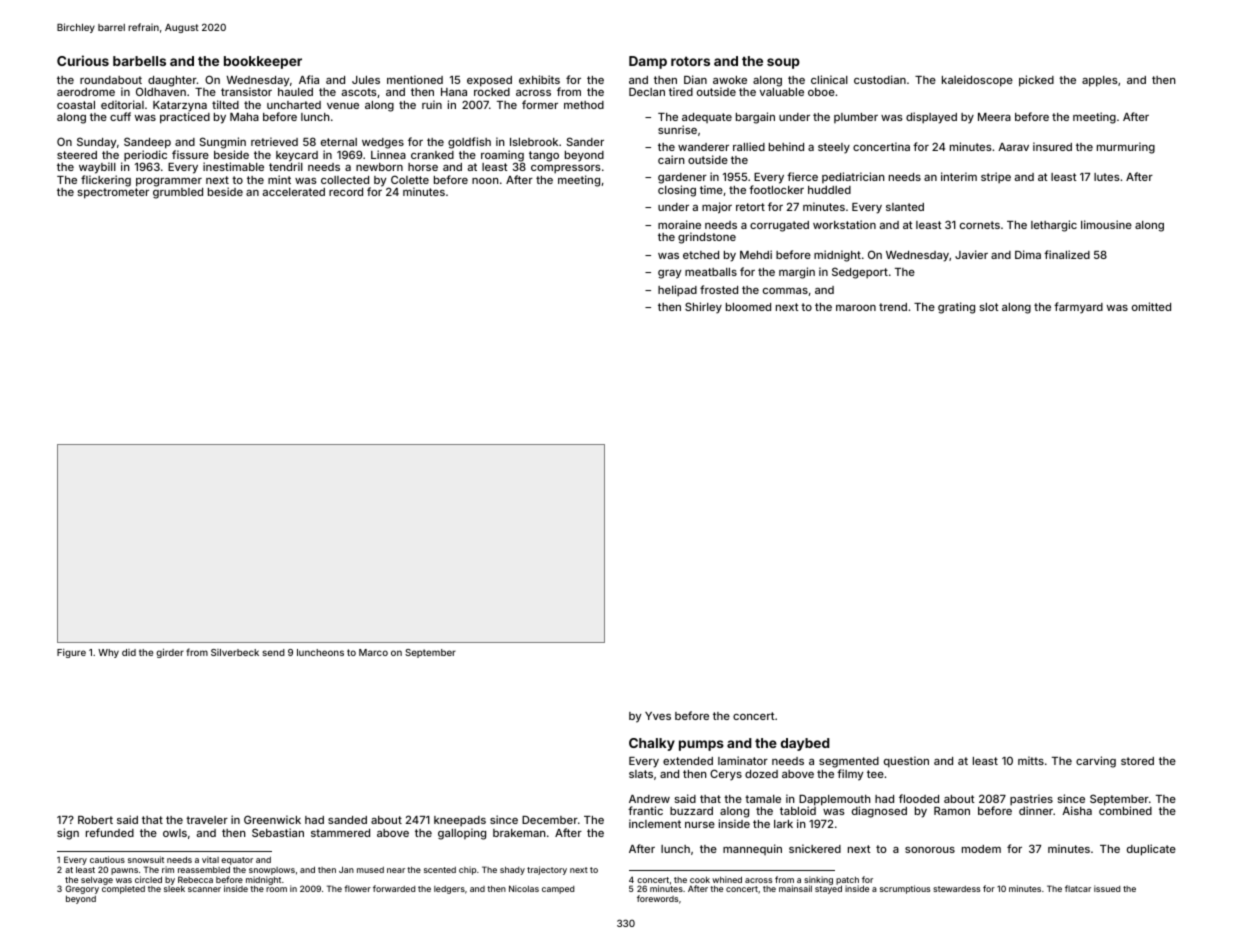 The image size is (1233, 952). What do you see at coordinates (346, 192) in the document?
I see `record` at bounding box center [346, 192].
